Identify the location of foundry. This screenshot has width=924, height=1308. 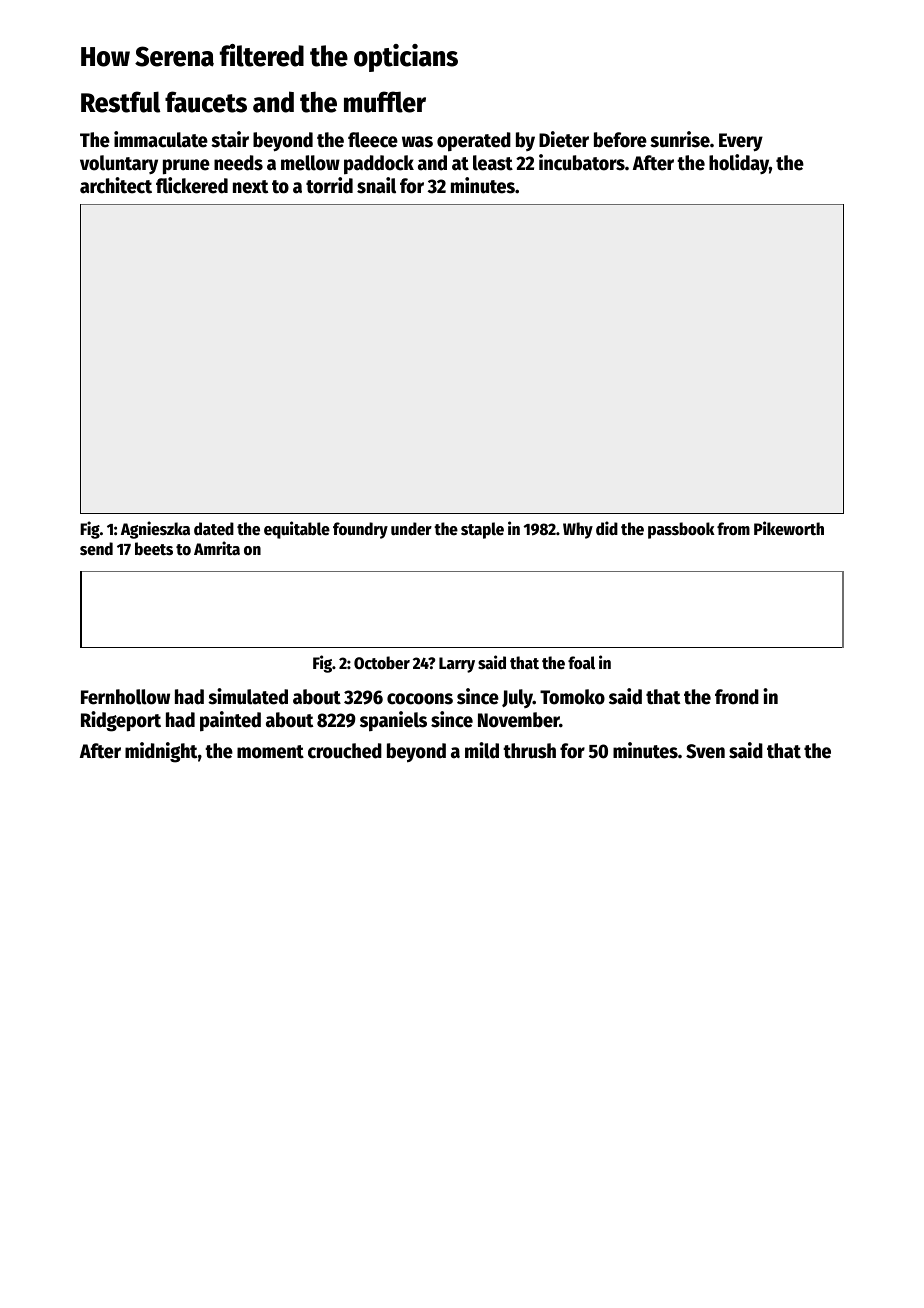
(360, 530).
